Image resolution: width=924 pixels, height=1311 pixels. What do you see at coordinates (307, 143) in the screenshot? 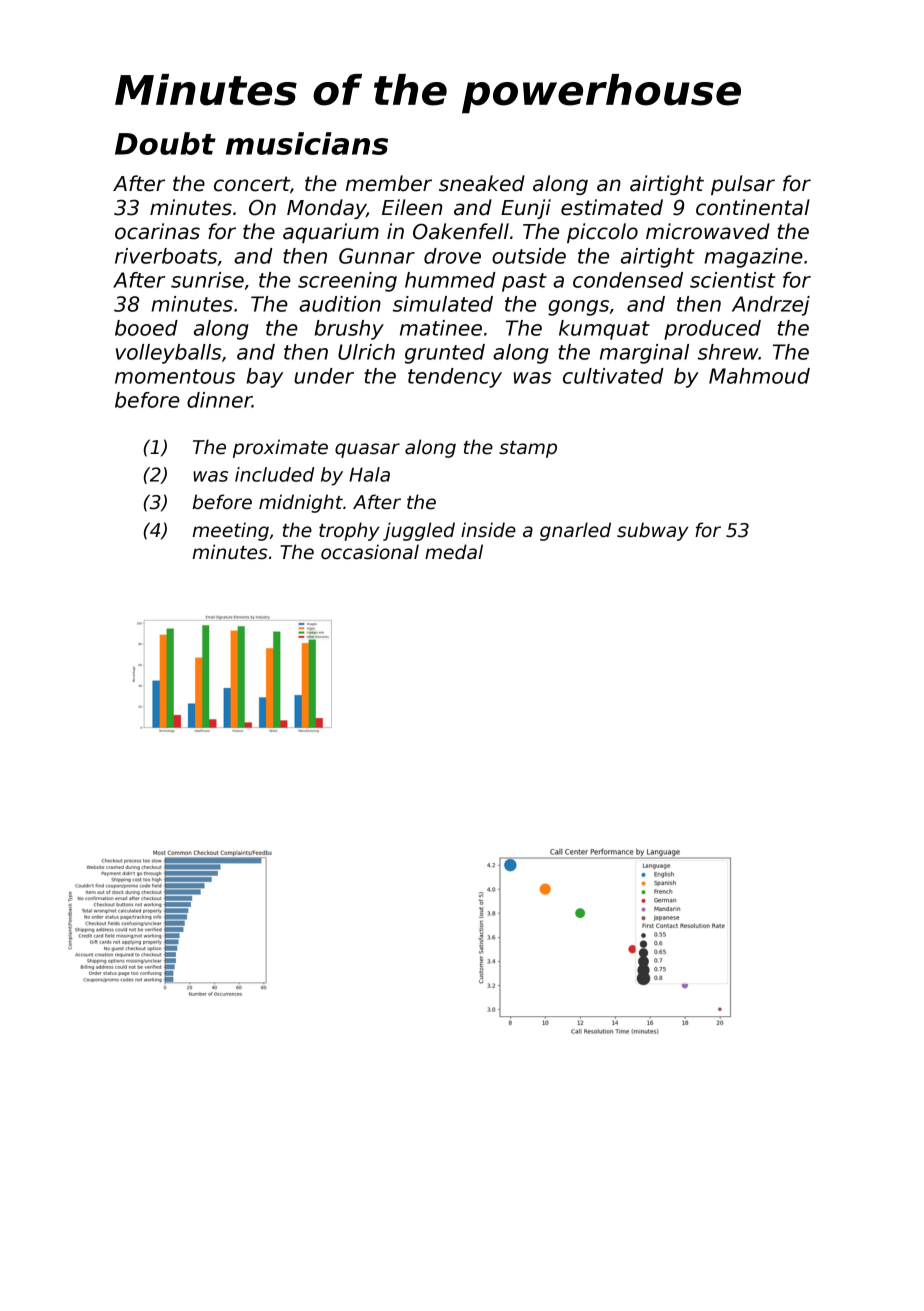
I see `musicians` at bounding box center [307, 143].
